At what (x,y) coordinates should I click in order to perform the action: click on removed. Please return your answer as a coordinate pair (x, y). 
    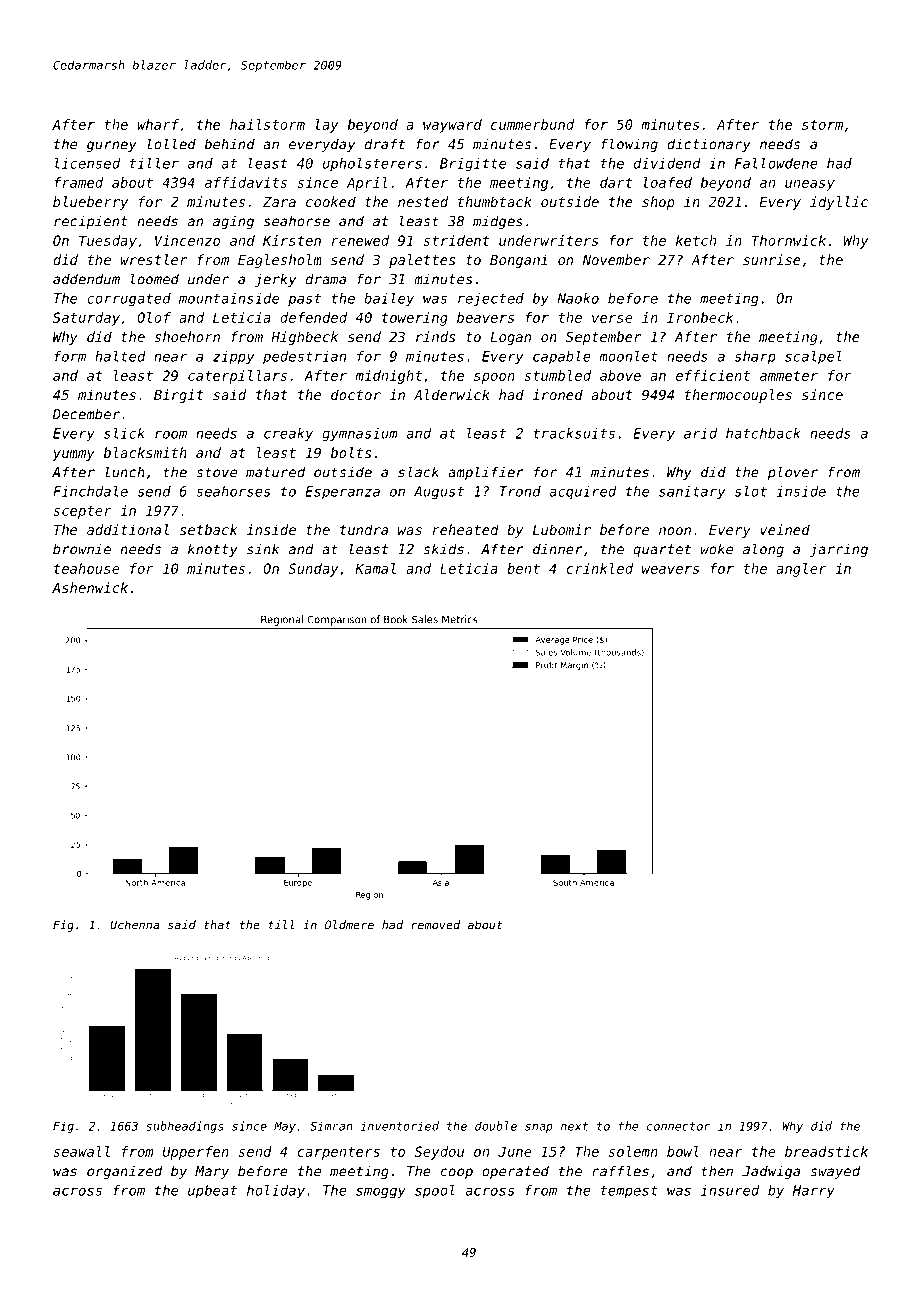
    Looking at the image, I should click on (435, 925).
